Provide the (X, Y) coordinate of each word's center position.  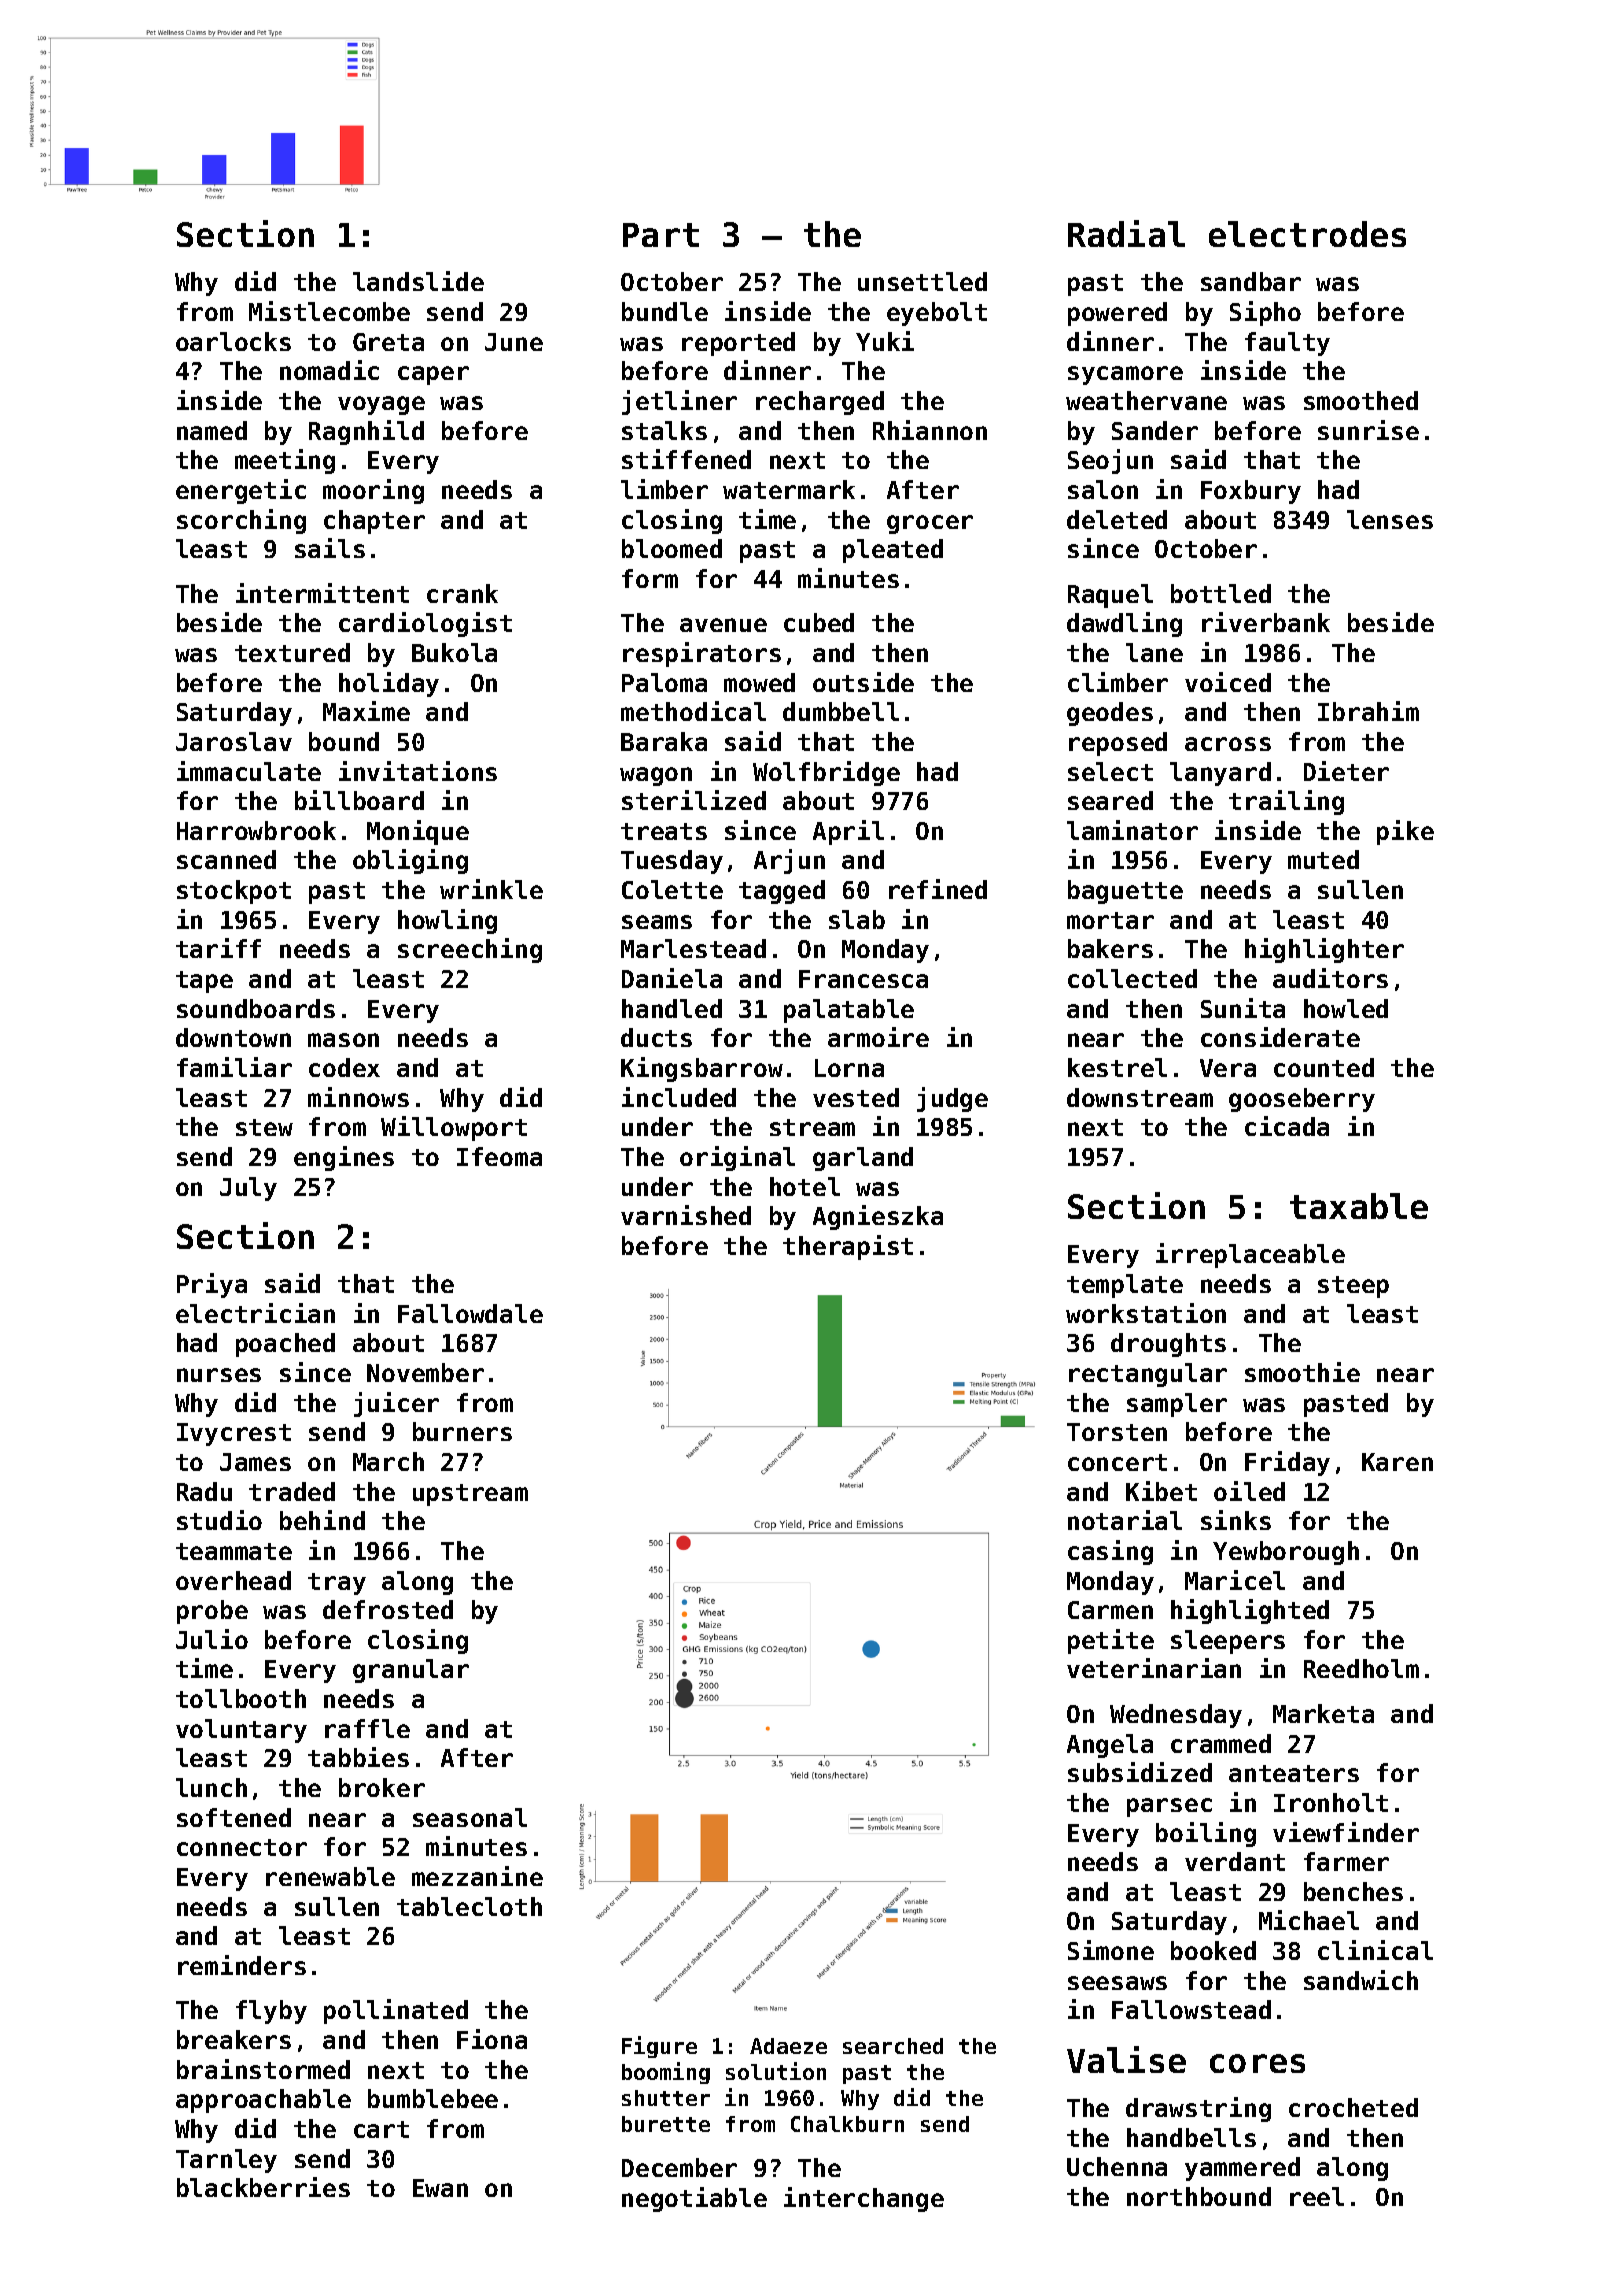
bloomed (672, 548)
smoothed (1361, 400)
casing (1110, 1552)
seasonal (470, 1817)
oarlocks (233, 341)
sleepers (1228, 1642)
